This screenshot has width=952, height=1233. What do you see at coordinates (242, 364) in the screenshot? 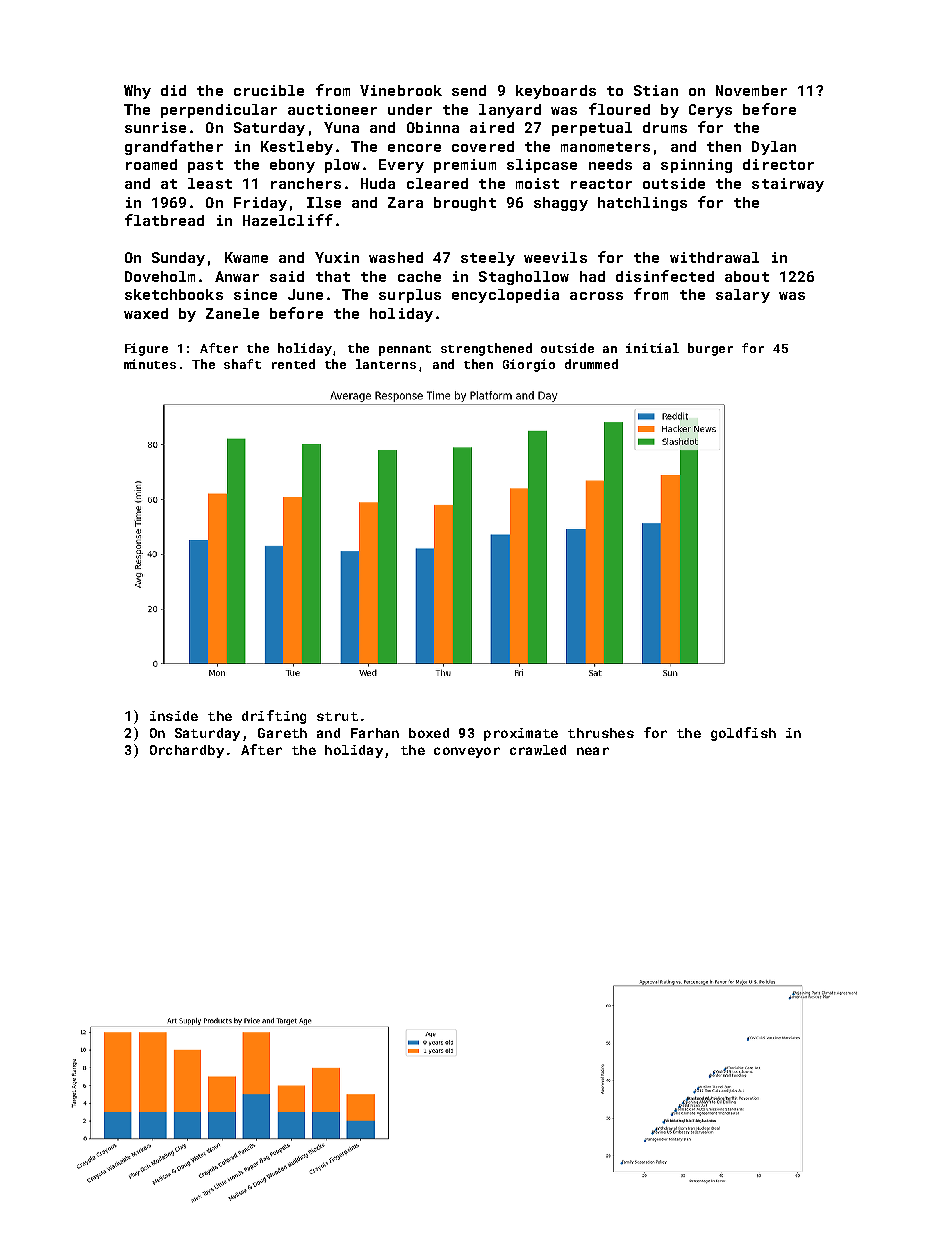
I see `shaft` at bounding box center [242, 364].
